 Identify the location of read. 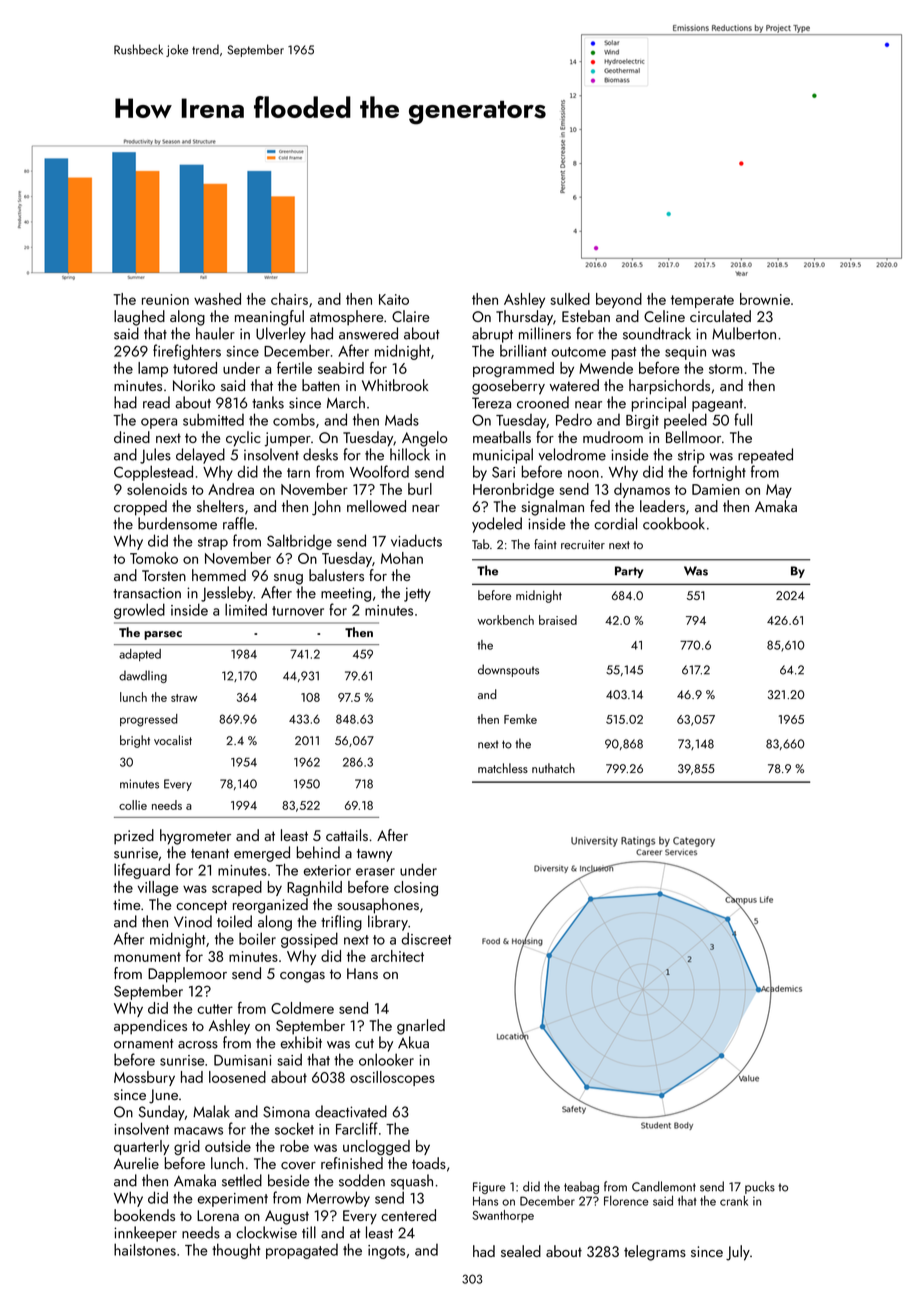
(156, 402).
